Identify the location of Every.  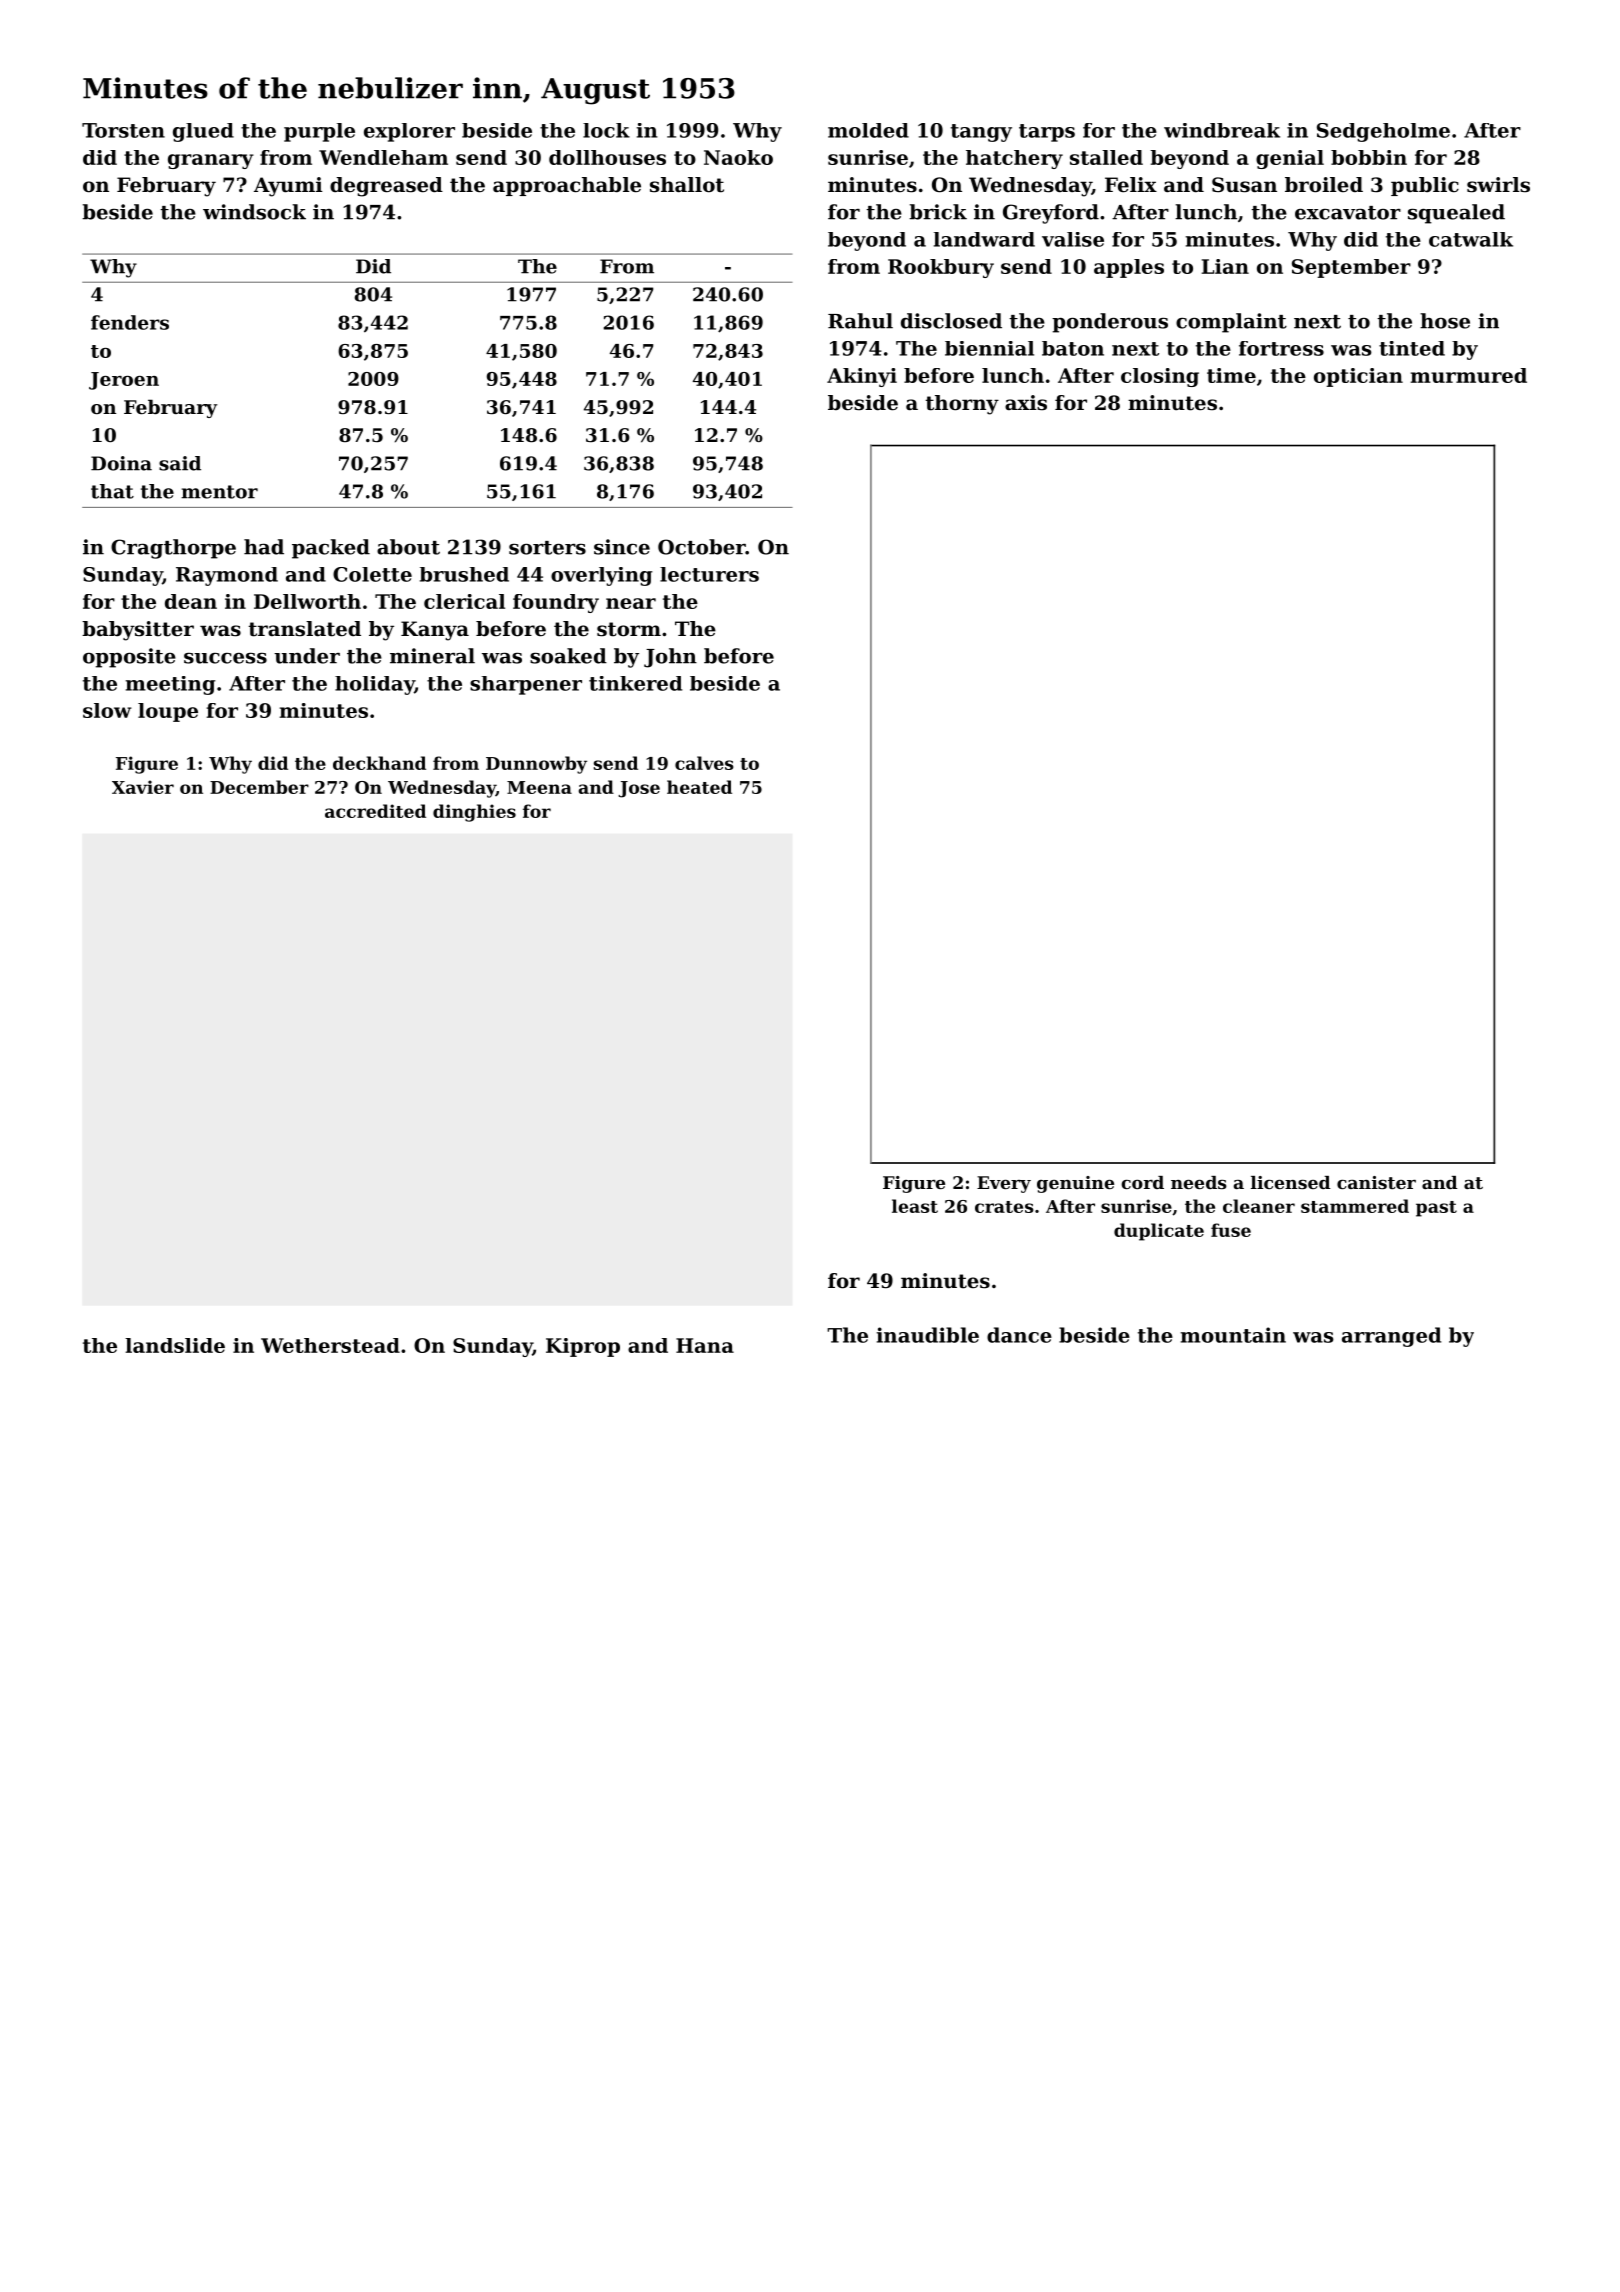
(1004, 1184).
